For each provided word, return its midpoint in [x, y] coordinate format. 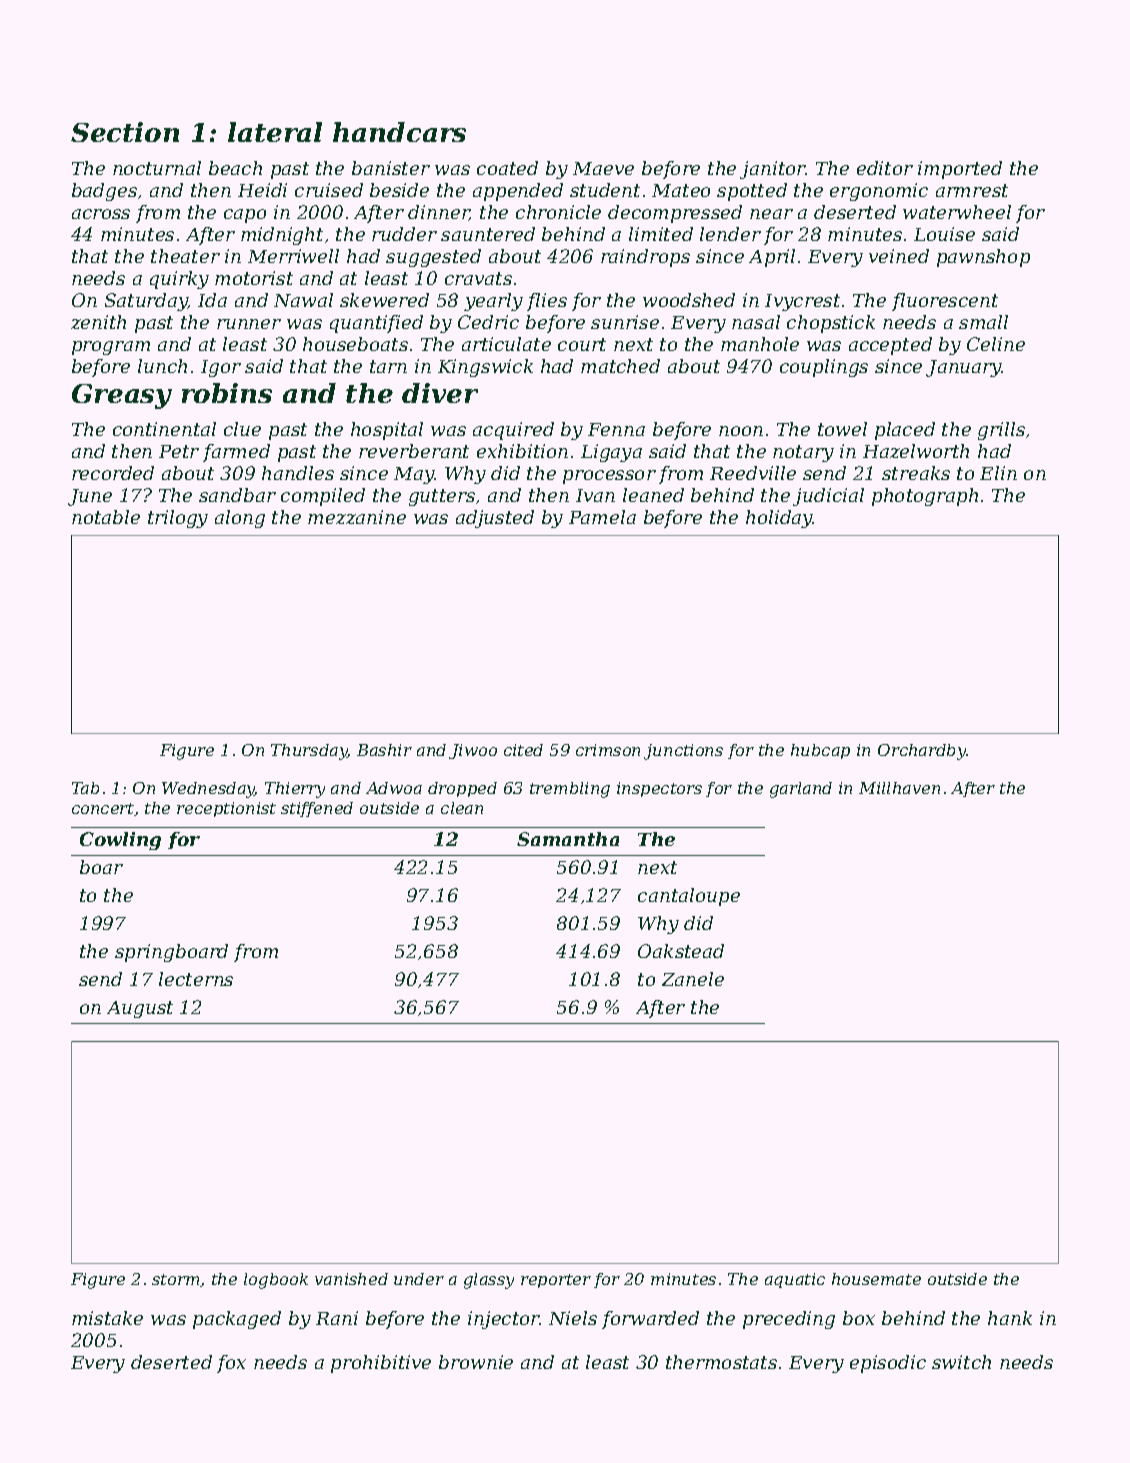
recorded [113, 473]
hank [1010, 1318]
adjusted [495, 519]
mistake [107, 1318]
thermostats [721, 1362]
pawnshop [983, 258]
